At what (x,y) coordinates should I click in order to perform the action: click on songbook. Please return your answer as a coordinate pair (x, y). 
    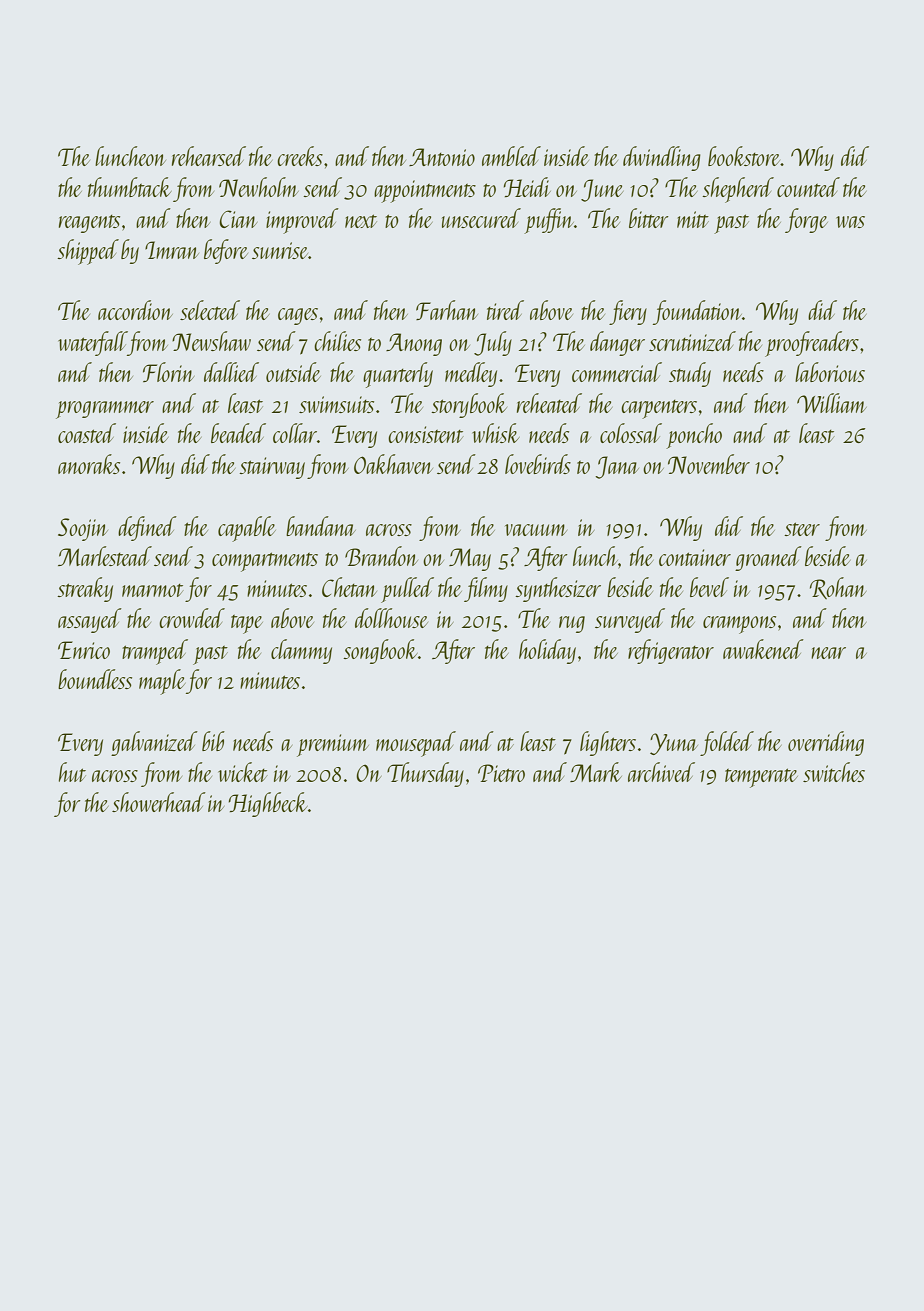
    Looking at the image, I should click on (380, 651).
